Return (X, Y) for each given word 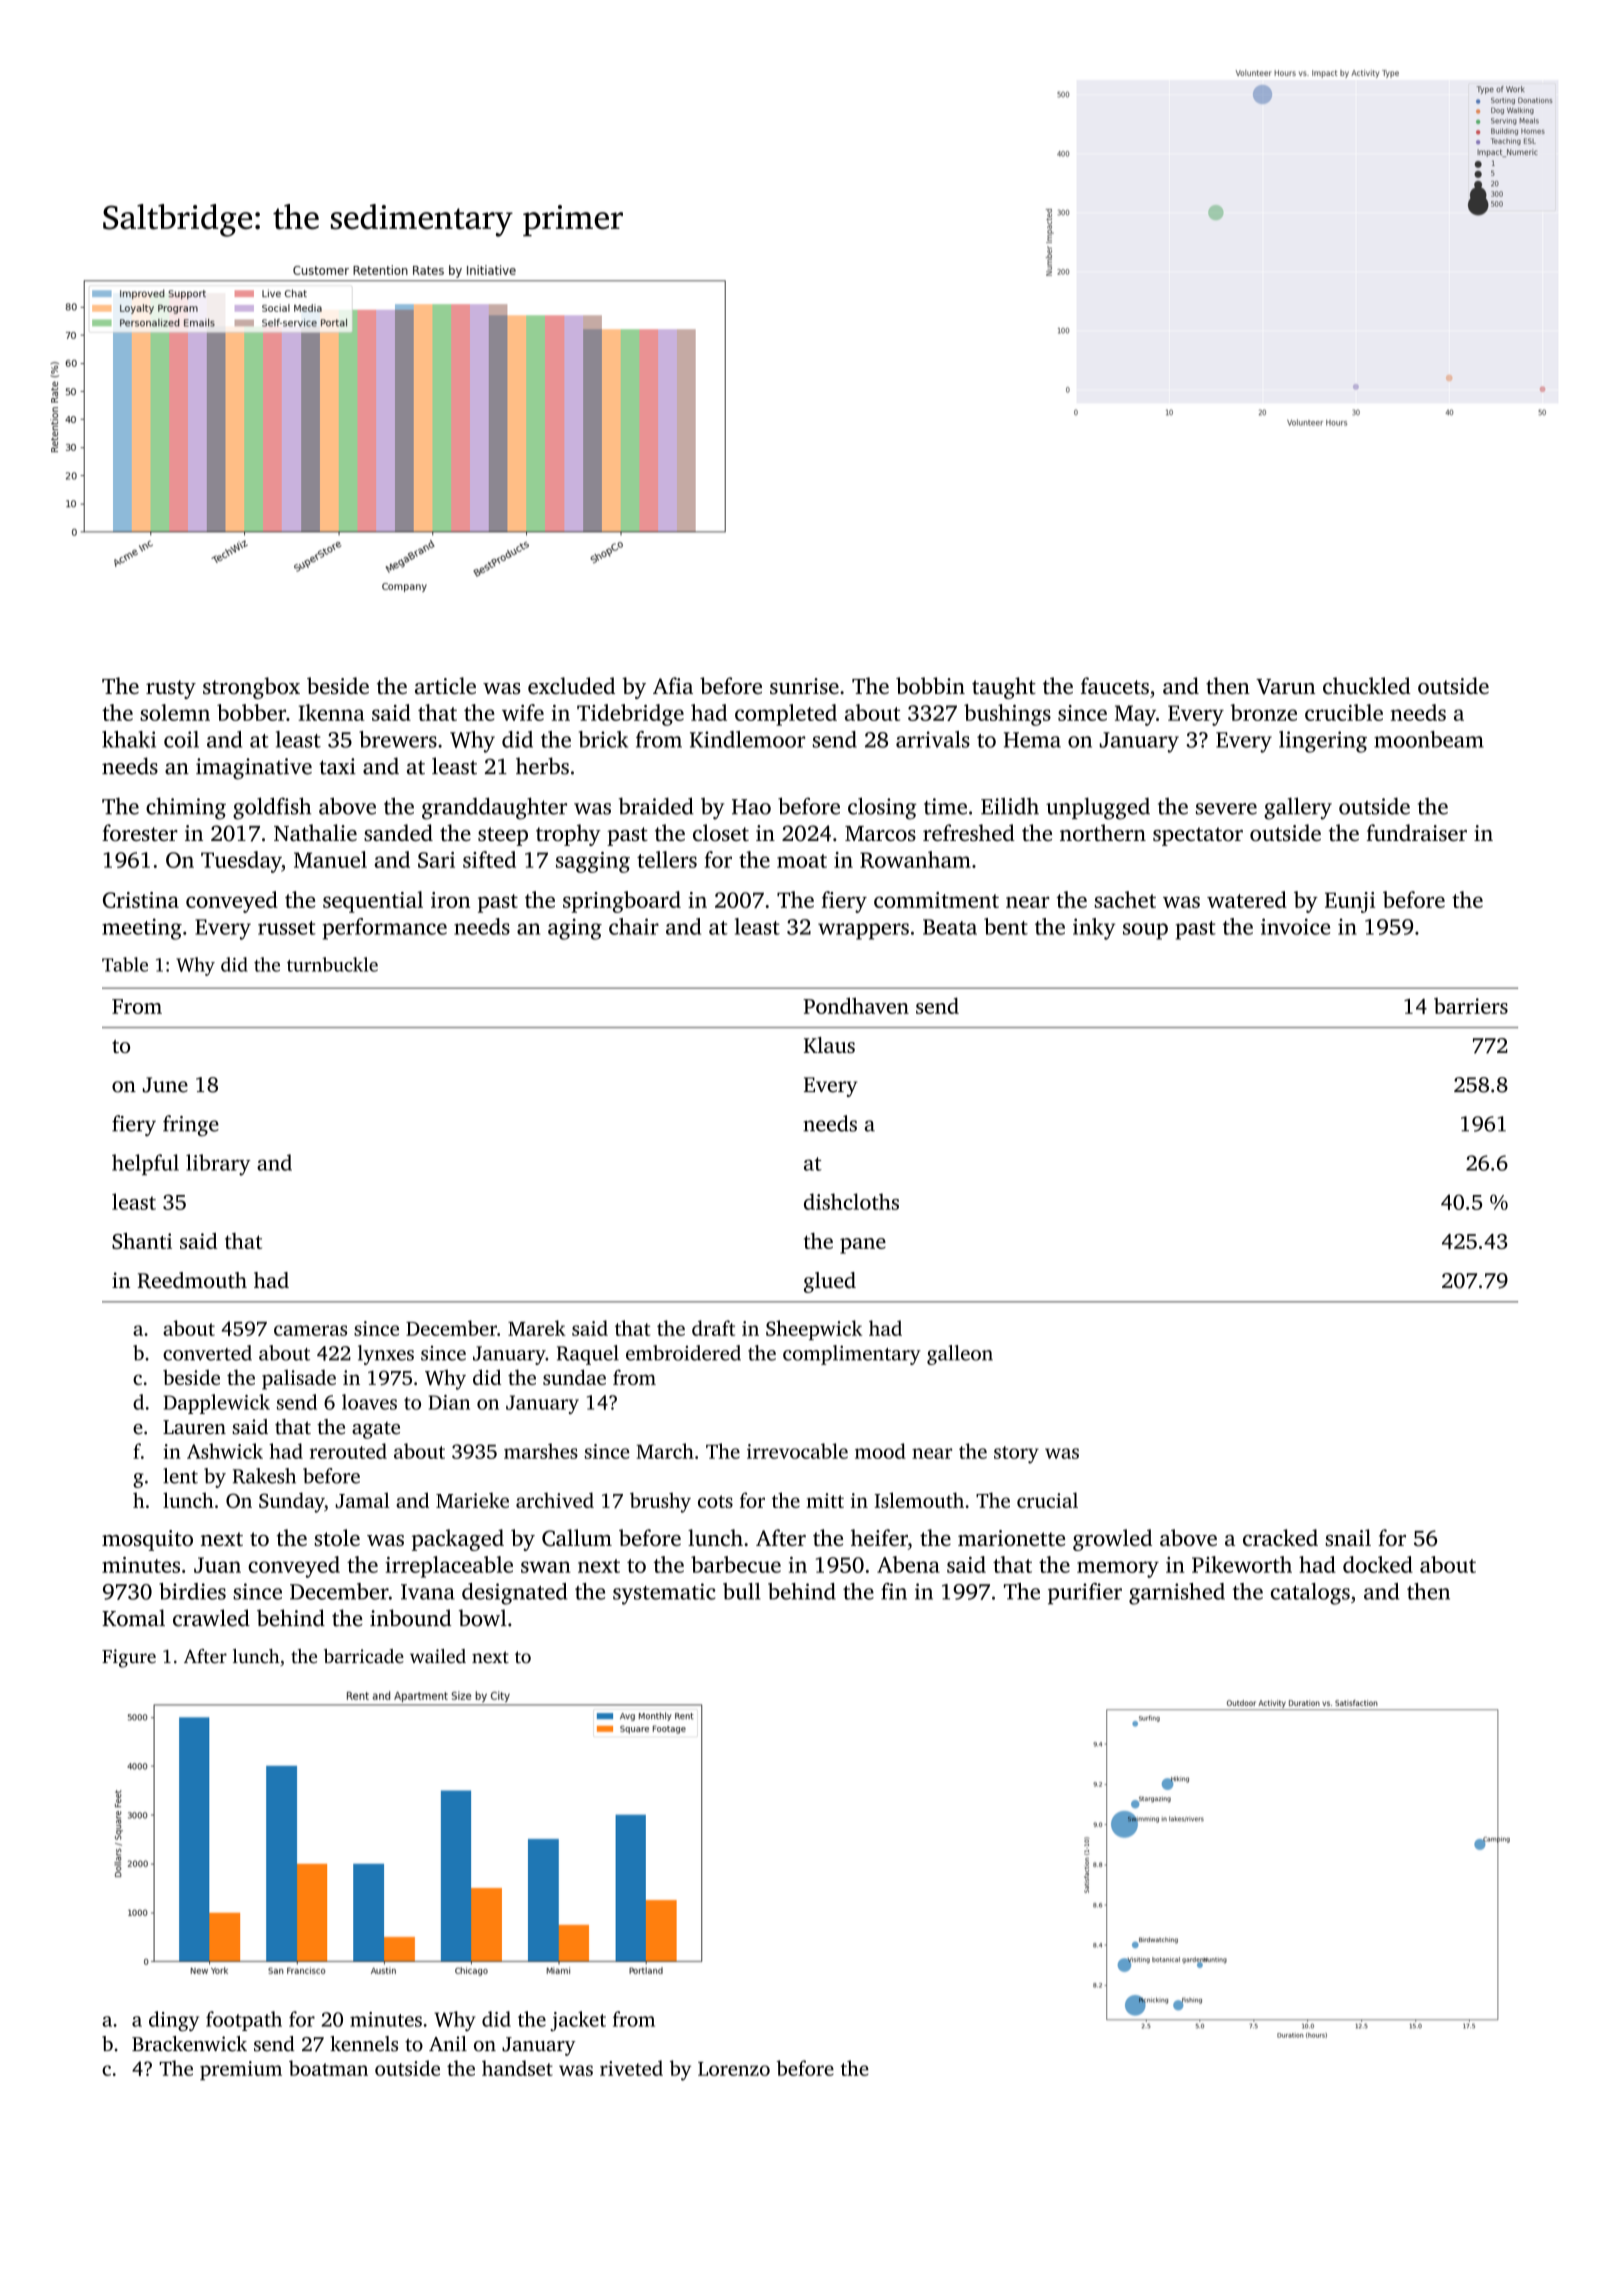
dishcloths (851, 1201)
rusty (171, 689)
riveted (631, 2068)
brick (603, 739)
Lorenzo (734, 2069)
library (218, 1165)
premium (241, 2070)
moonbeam (1429, 739)
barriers (1471, 1006)
